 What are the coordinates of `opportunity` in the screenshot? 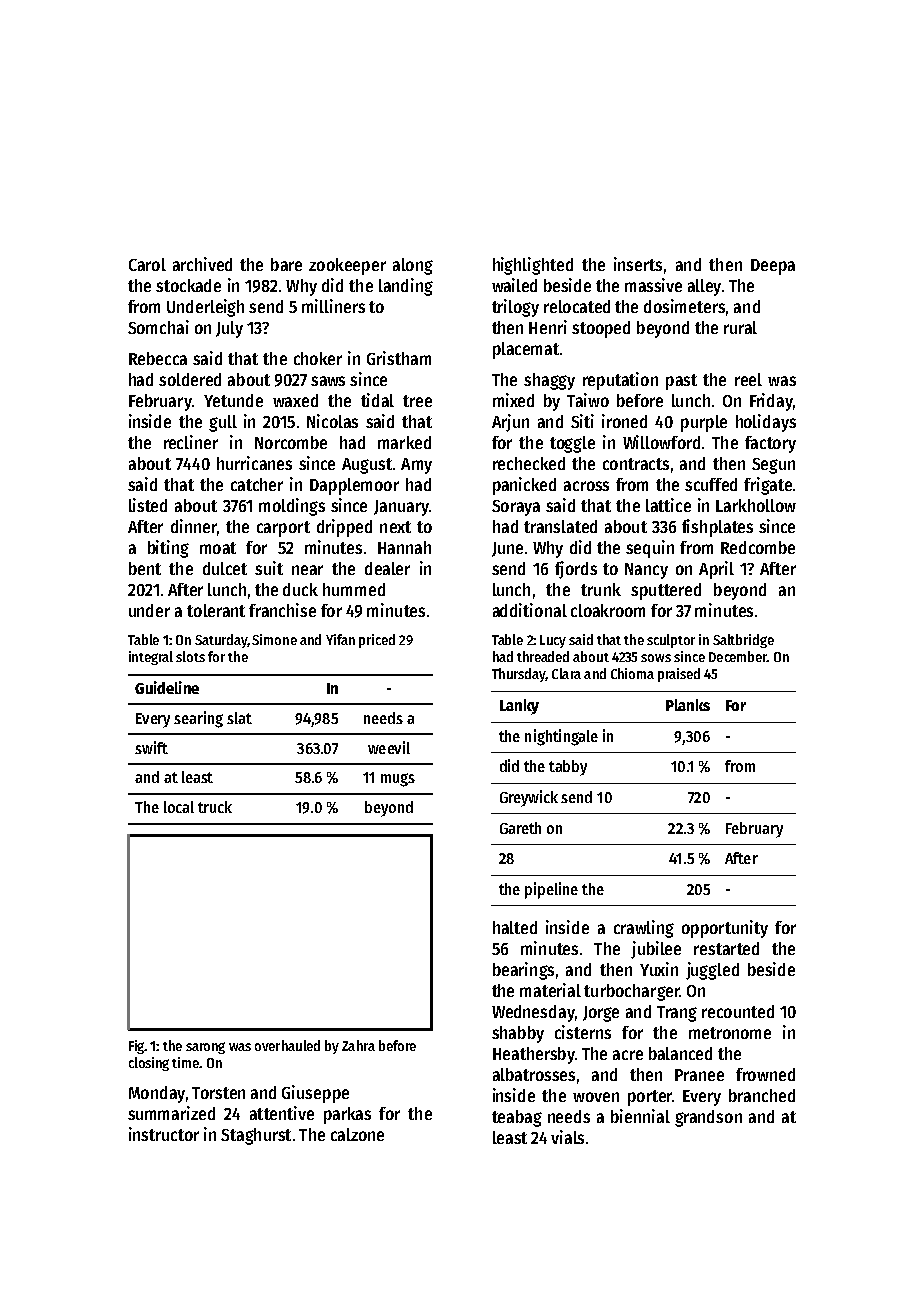 It's located at (725, 929).
